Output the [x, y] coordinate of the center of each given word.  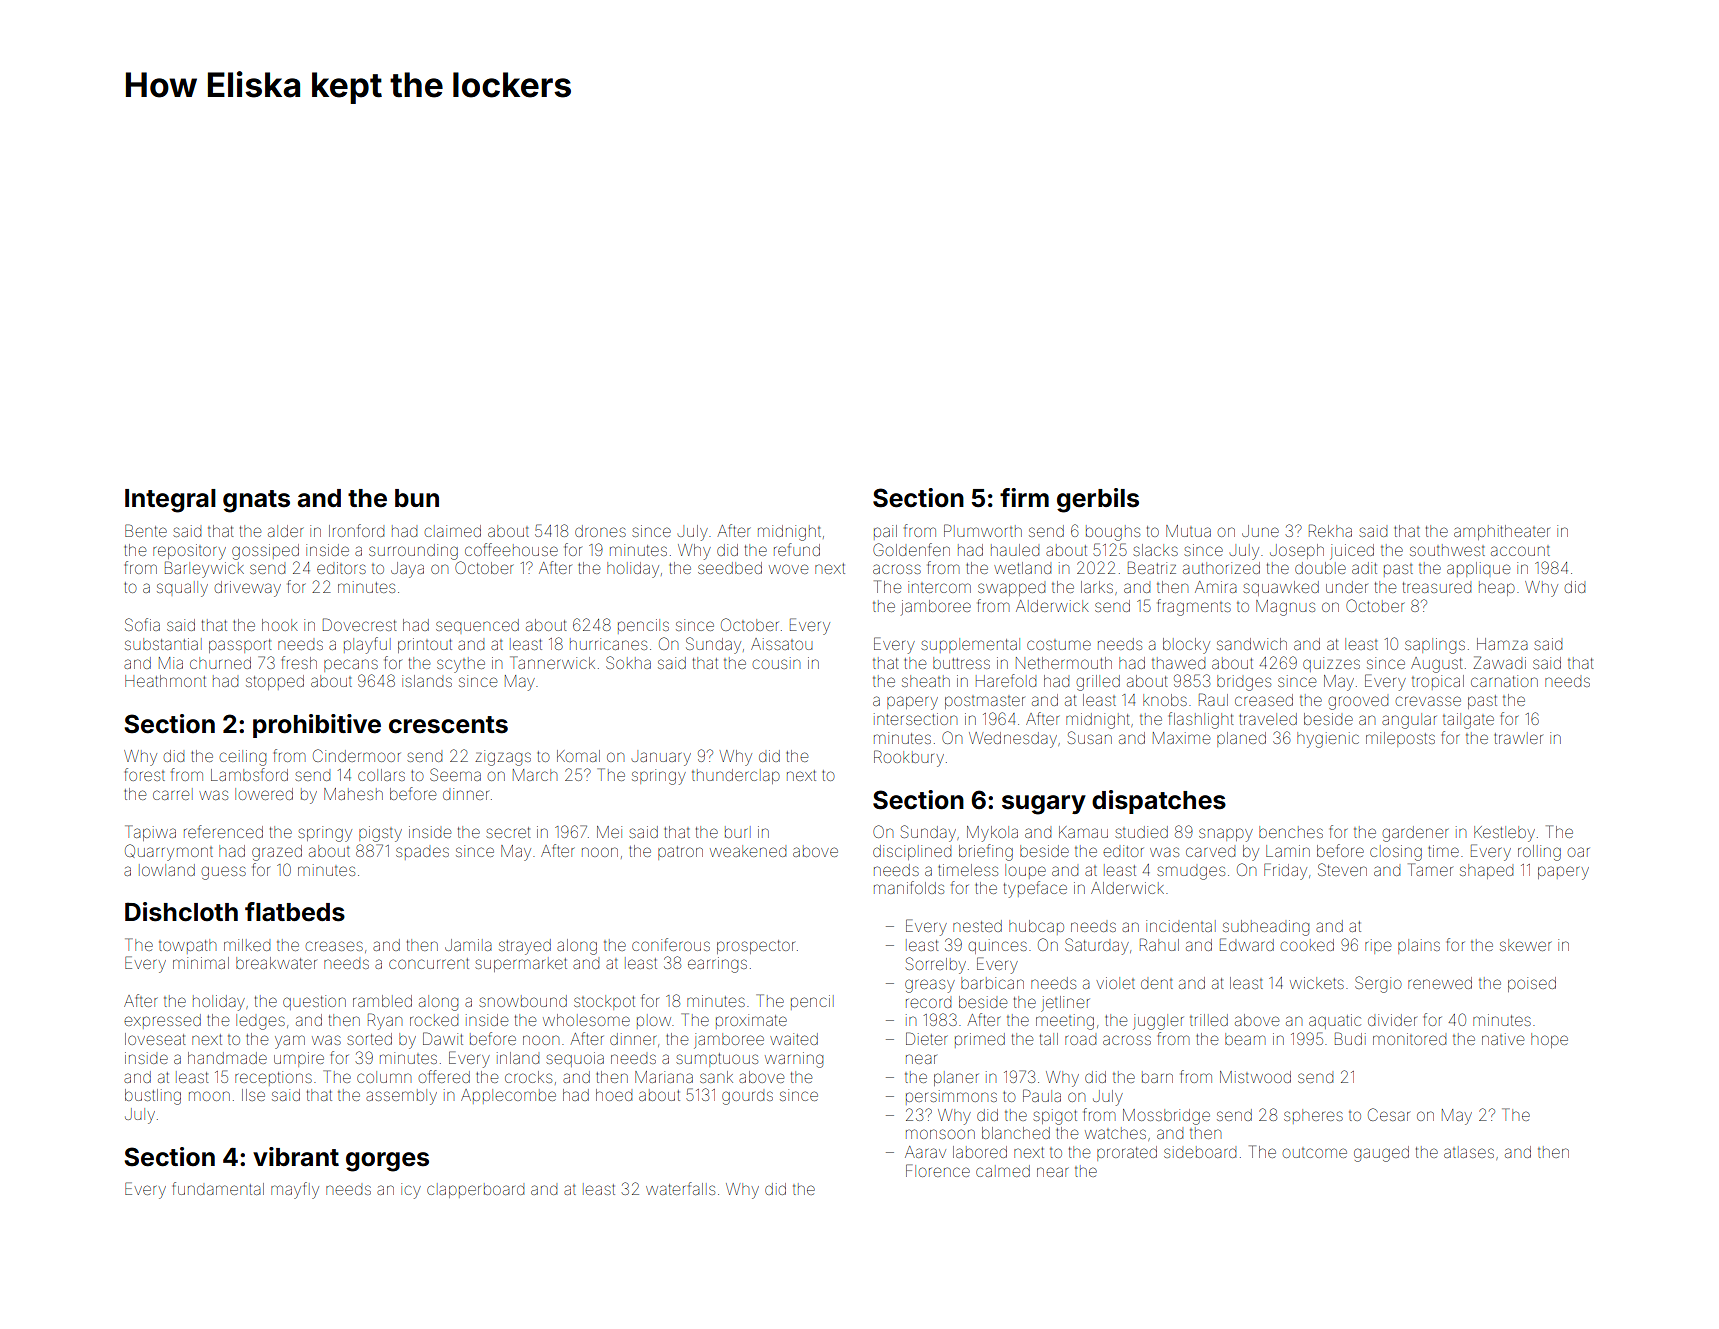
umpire [299, 1059]
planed [1241, 739]
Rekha [1330, 530]
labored [980, 1152]
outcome [1315, 1153]
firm [1024, 497]
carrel [173, 794]
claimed [453, 531]
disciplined [912, 852]
